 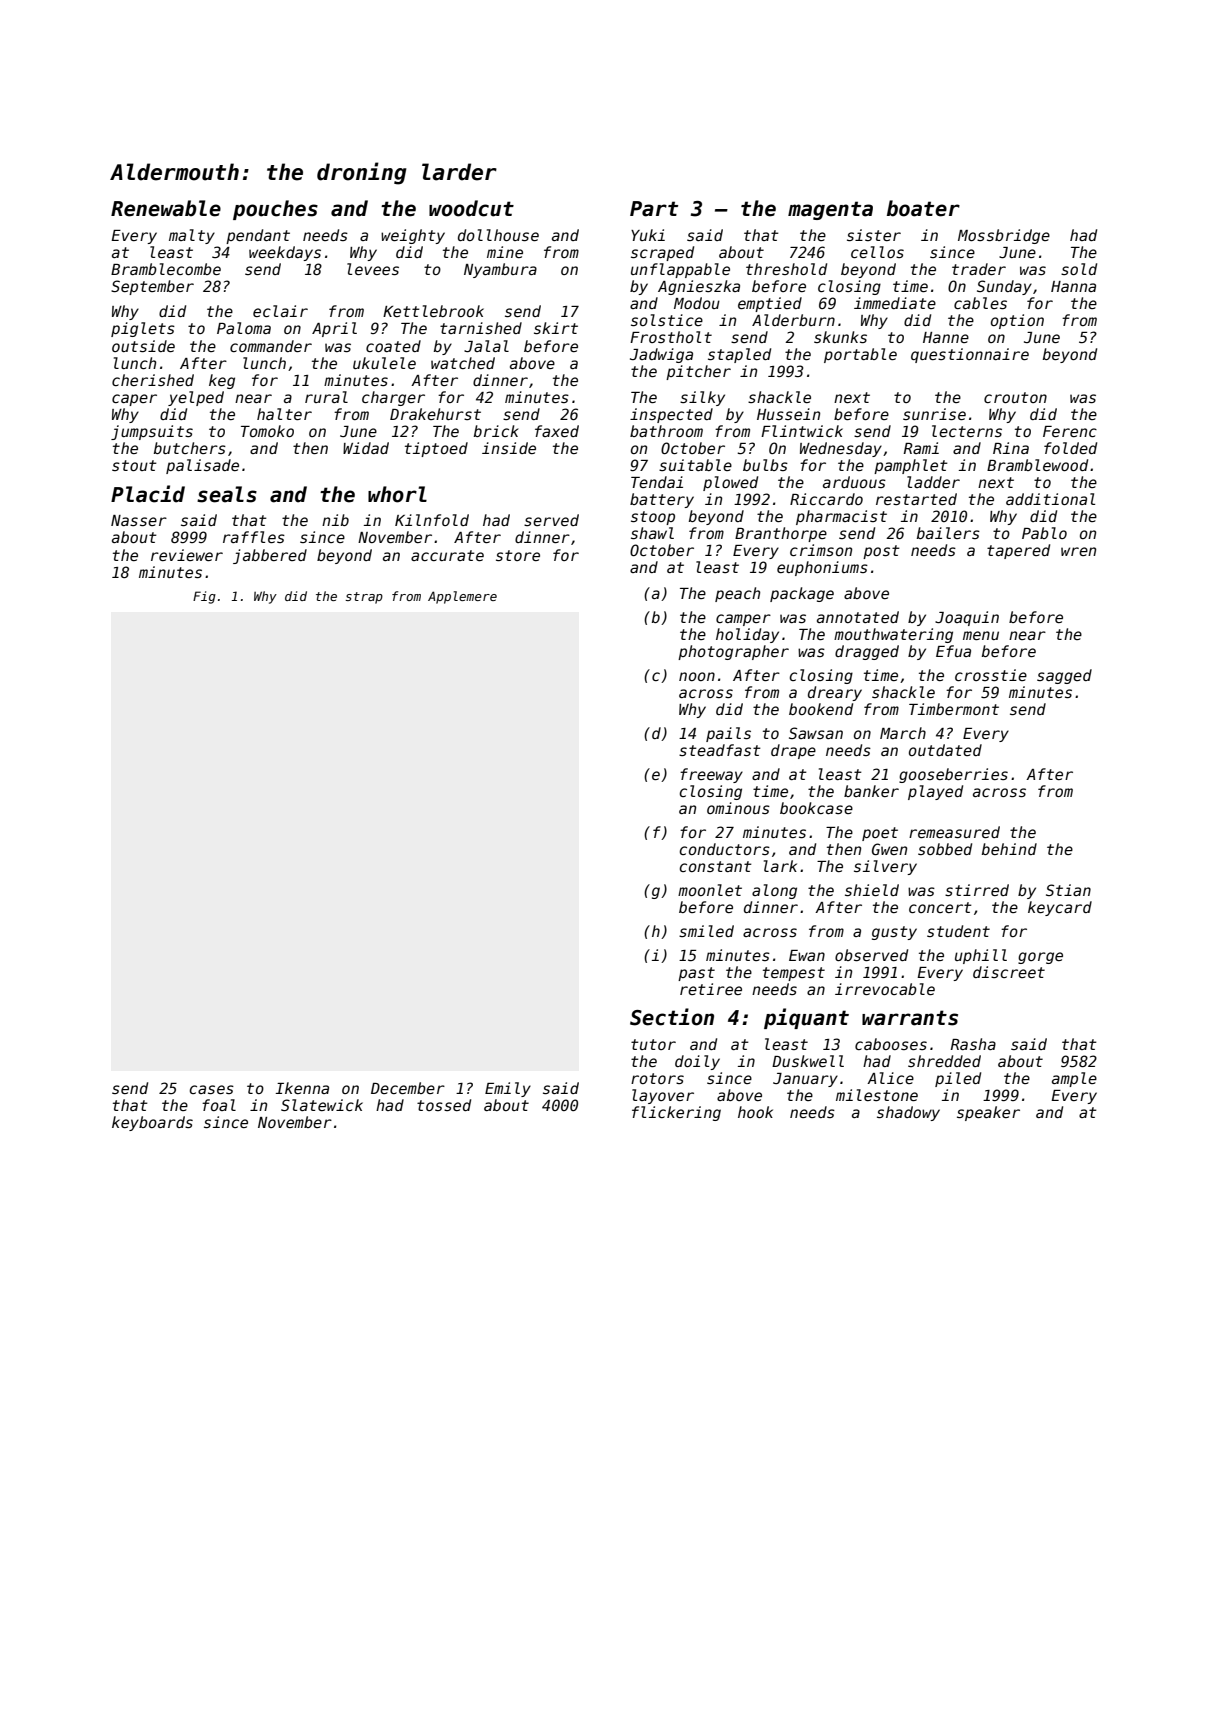 What do you see at coordinates (711, 775) in the document?
I see `freeway` at bounding box center [711, 775].
